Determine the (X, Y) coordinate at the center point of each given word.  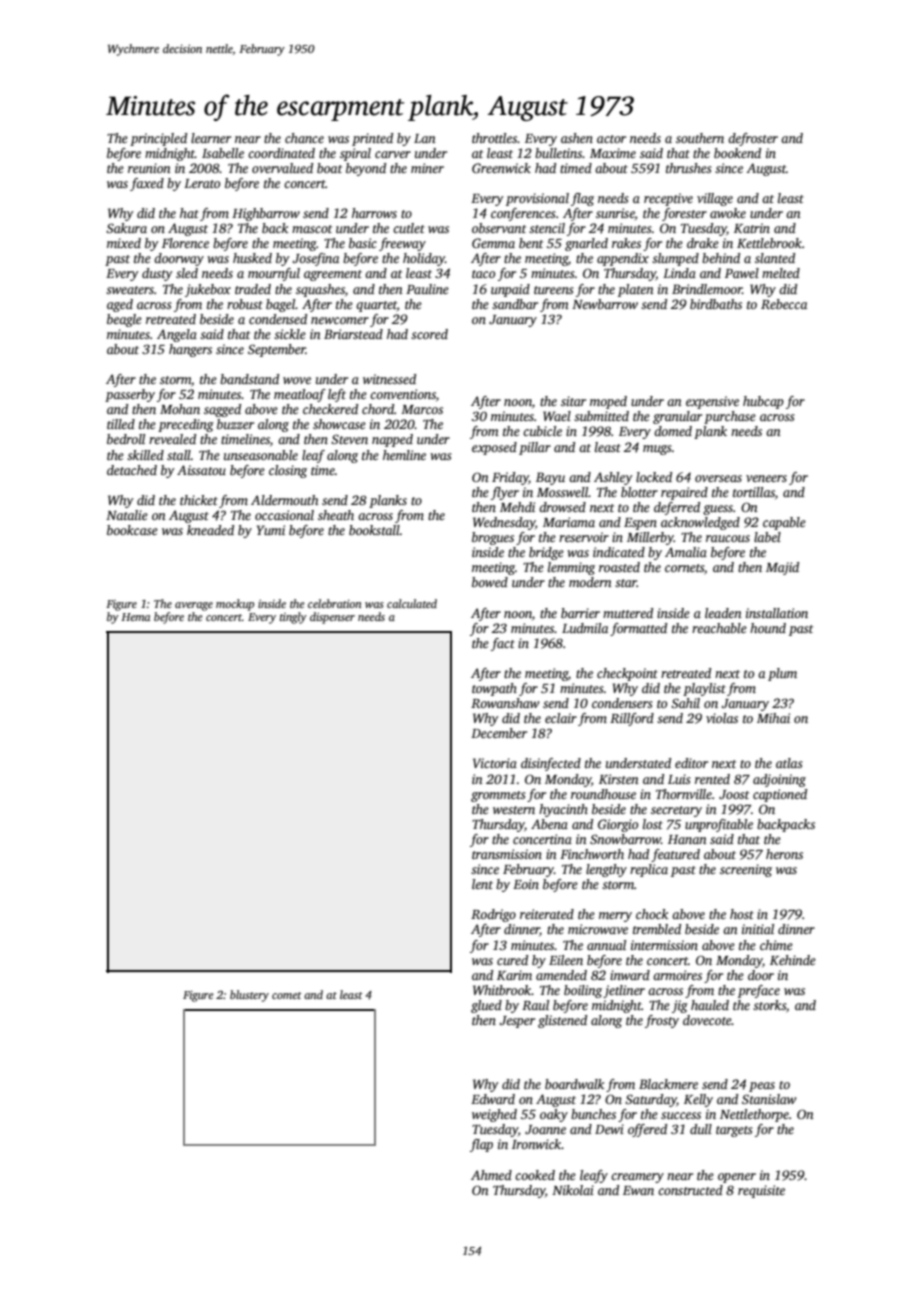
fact (503, 644)
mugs (657, 450)
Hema (135, 617)
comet (287, 995)
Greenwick (501, 168)
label (767, 537)
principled (158, 139)
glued (486, 1006)
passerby (130, 395)
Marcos (422, 409)
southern (700, 138)
